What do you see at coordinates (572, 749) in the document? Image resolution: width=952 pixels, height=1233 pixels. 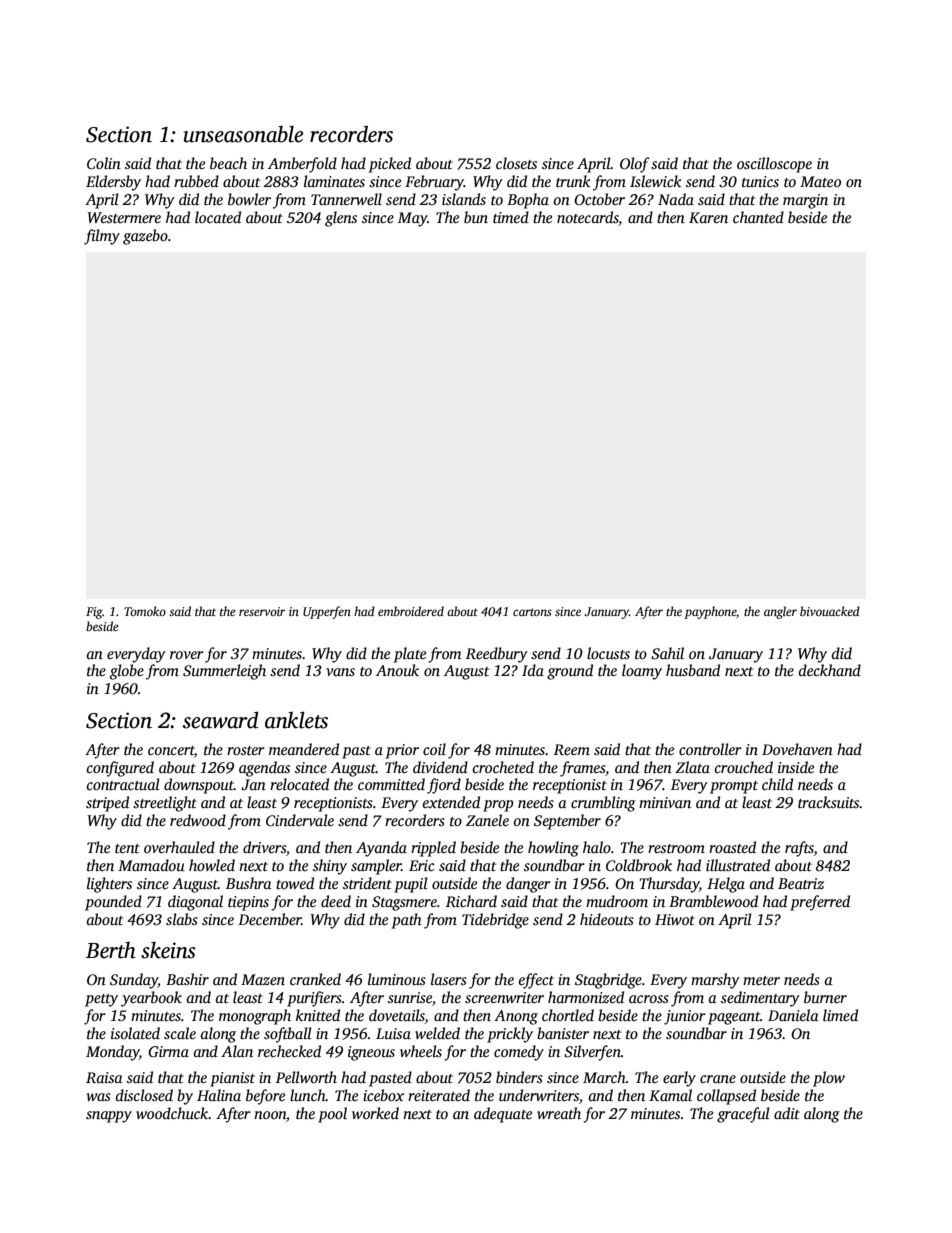 I see `Reem` at bounding box center [572, 749].
